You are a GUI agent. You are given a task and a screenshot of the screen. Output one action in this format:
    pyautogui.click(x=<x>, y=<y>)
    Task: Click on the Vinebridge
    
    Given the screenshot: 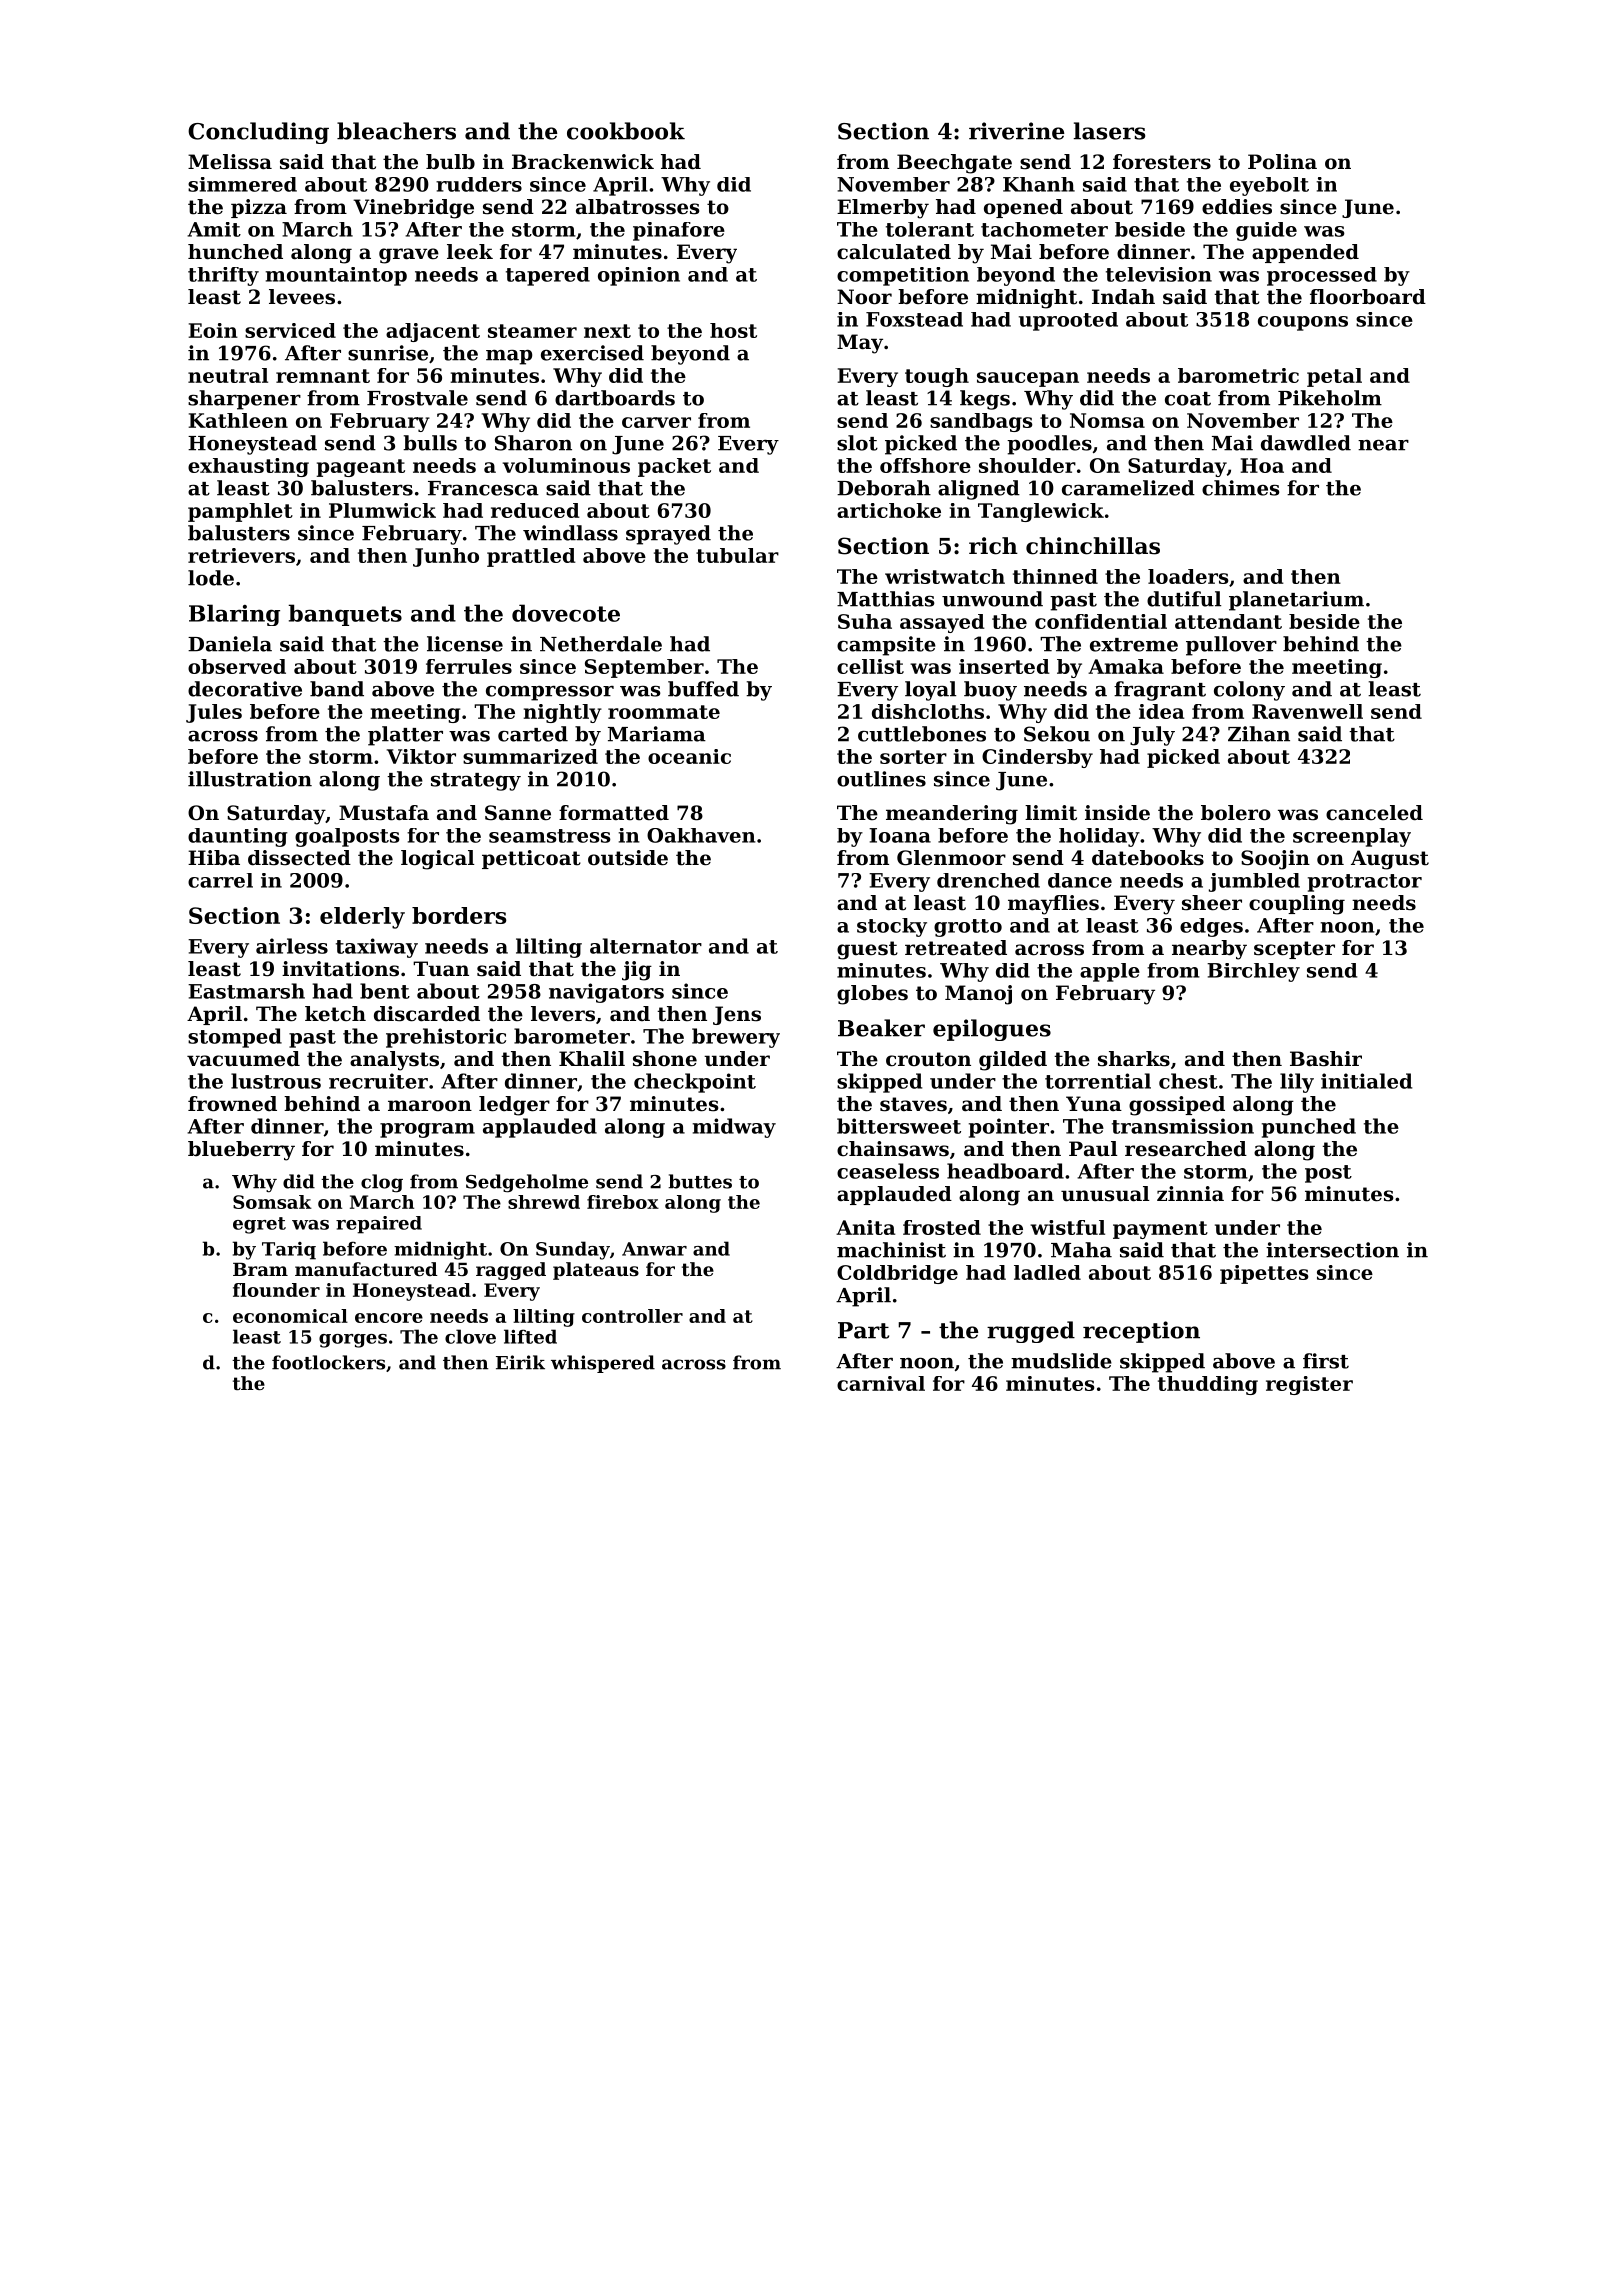 What is the action you would take?
    pyautogui.click(x=413, y=209)
